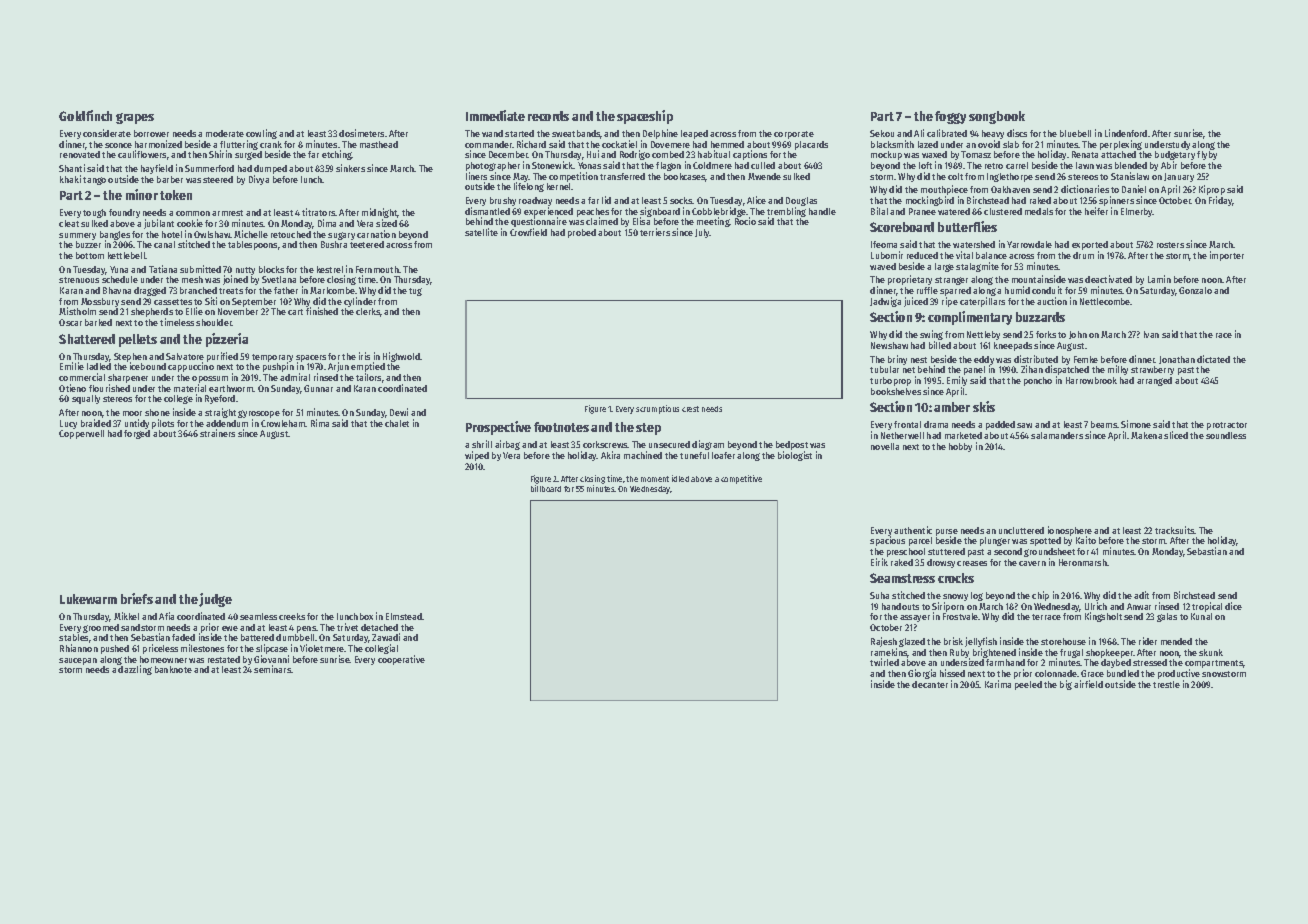 This screenshot has height=924, width=1308. I want to click on temporary, so click(272, 358).
